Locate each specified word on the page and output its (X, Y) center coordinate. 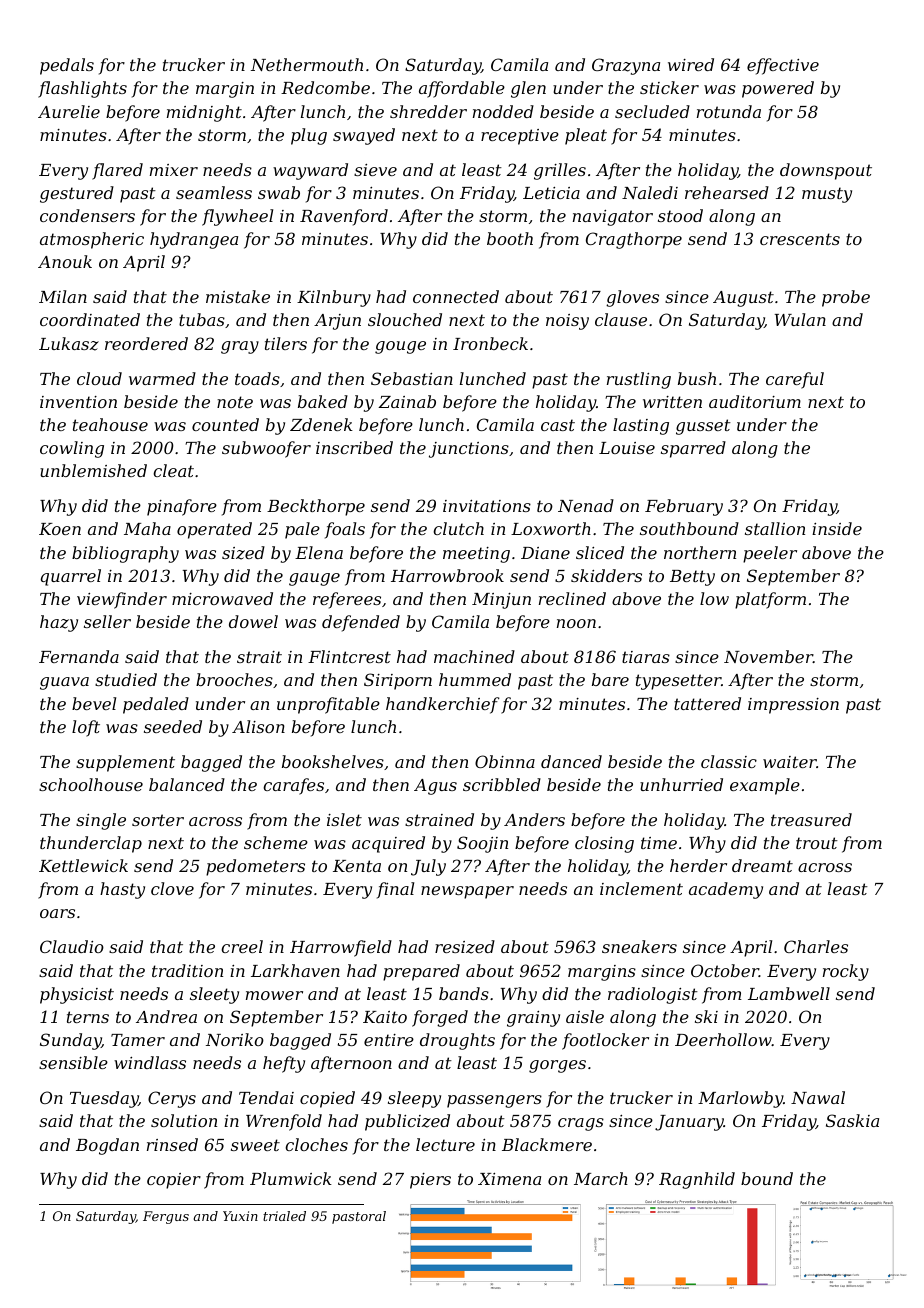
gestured (77, 194)
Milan (63, 296)
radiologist (653, 995)
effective (783, 66)
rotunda (729, 111)
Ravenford (344, 217)
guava (64, 683)
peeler (770, 554)
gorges (557, 1066)
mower (274, 995)
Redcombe (325, 87)
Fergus (166, 1217)
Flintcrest (349, 656)
